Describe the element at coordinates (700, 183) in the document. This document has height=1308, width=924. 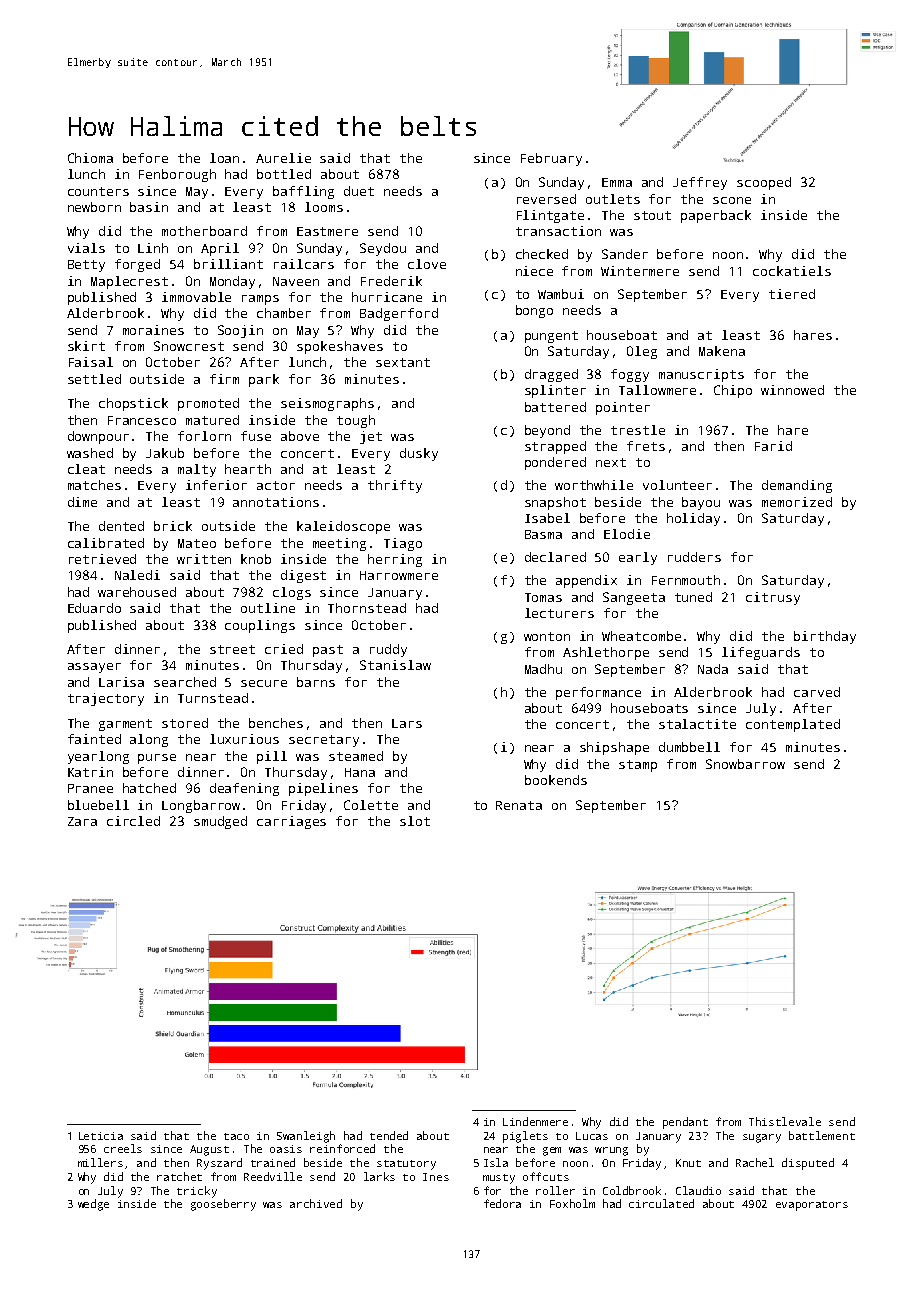
I see `Jeffrey` at that location.
